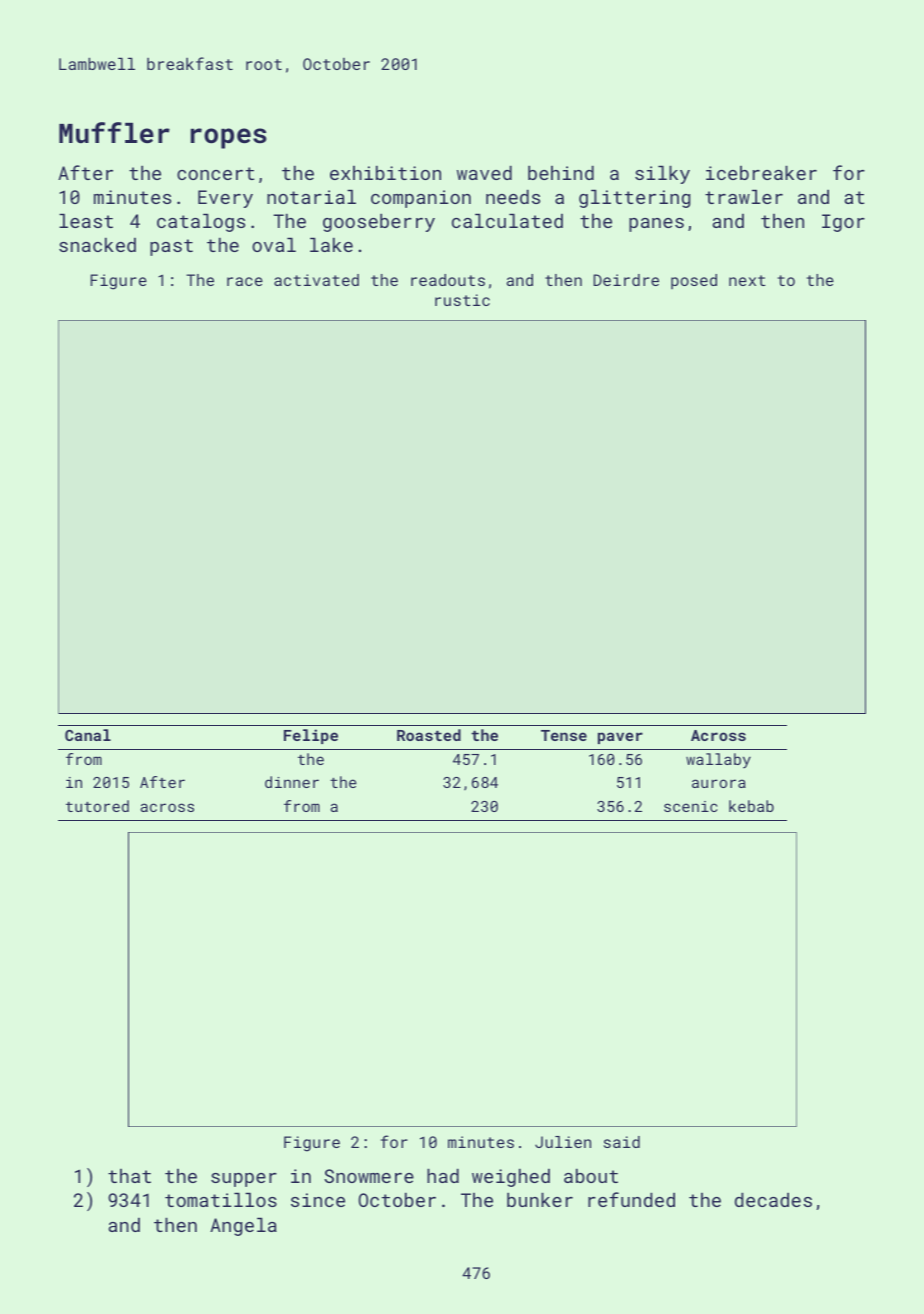 This screenshot has width=924, height=1314. I want to click on bunker, so click(540, 1200).
